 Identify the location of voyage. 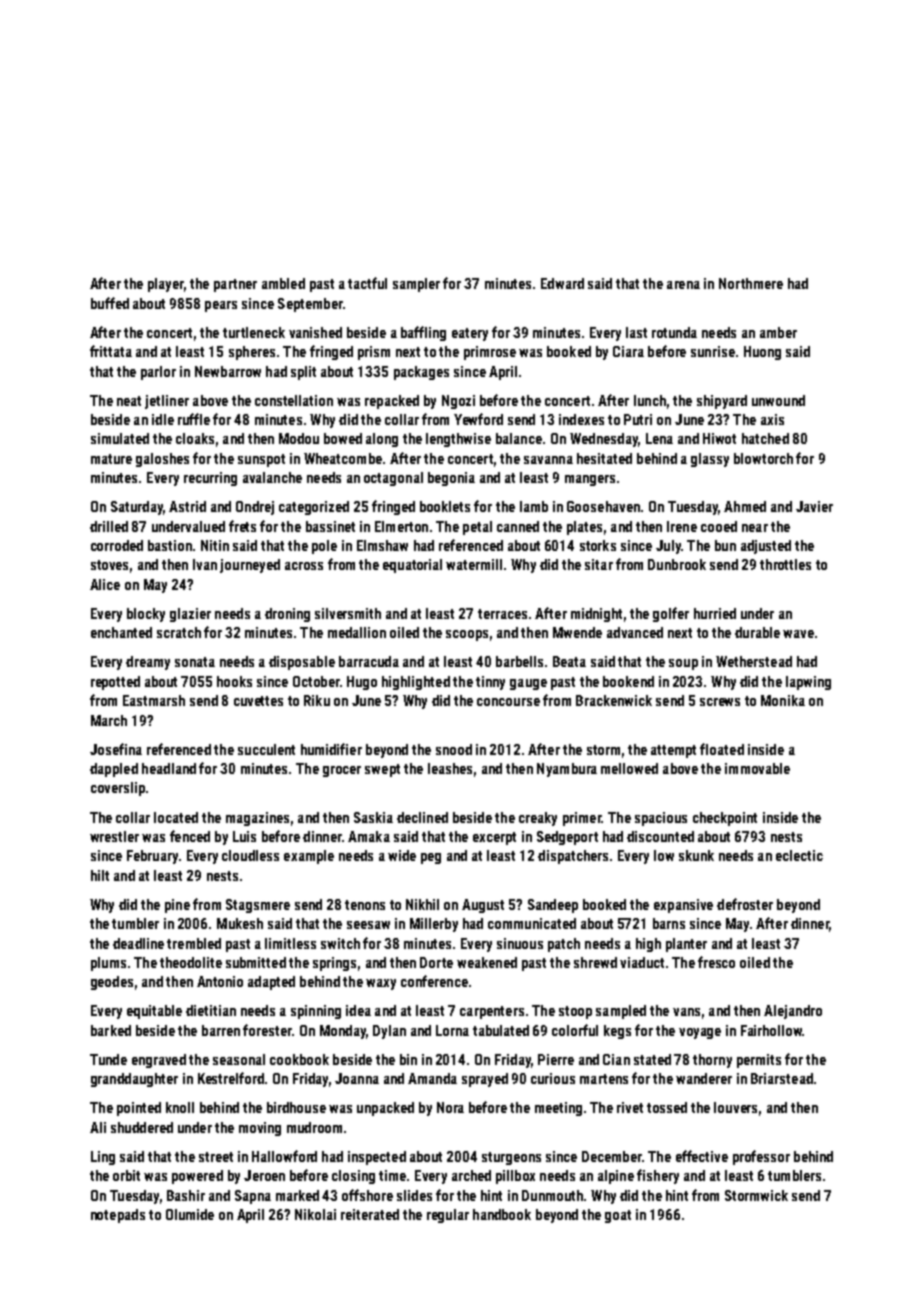
(700, 1033).
